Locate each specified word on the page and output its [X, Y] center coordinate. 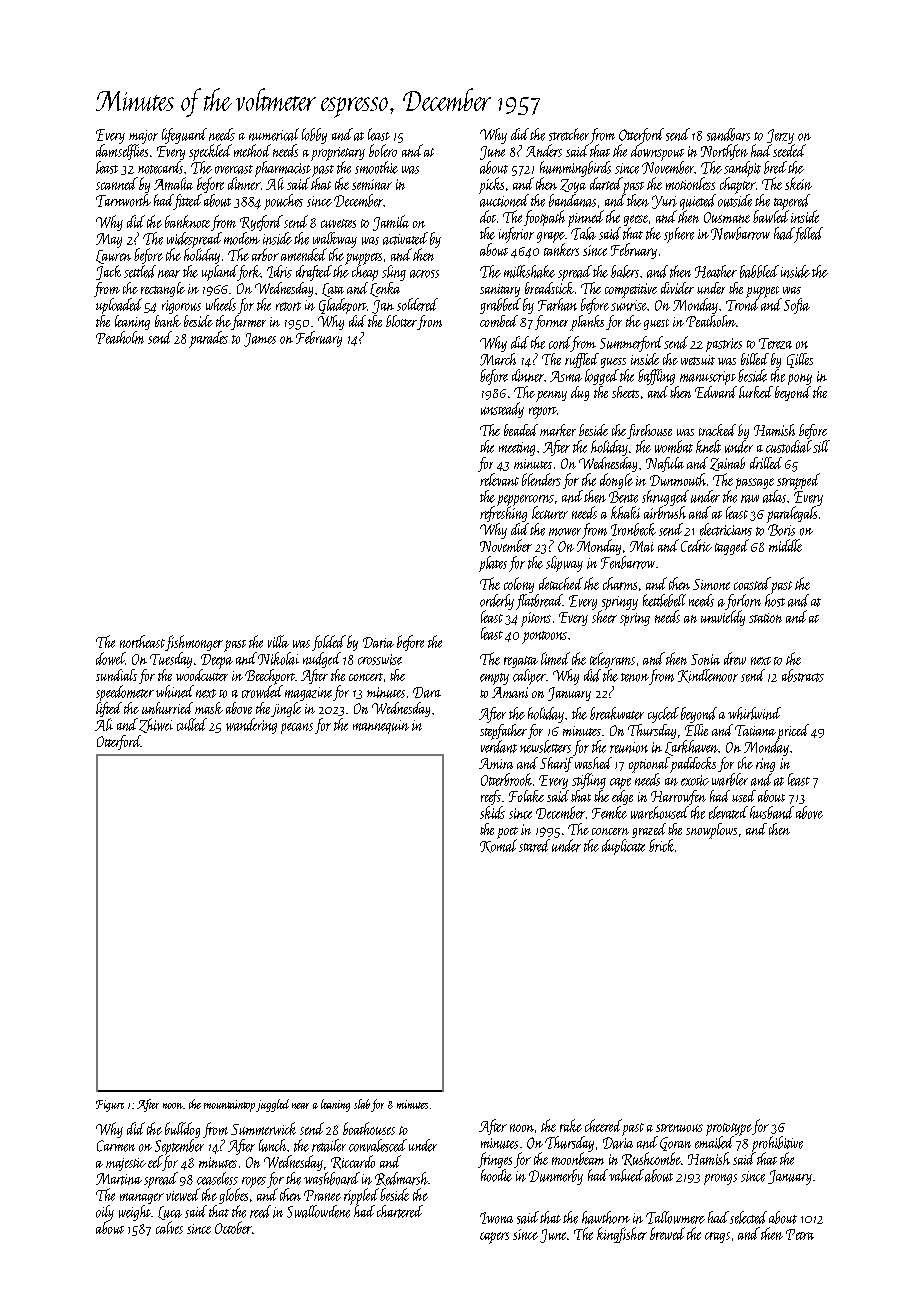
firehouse [649, 431]
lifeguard [184, 136]
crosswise [380, 659]
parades [208, 339]
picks [491, 185]
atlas [774, 496]
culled [192, 724]
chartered [400, 1211]
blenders [541, 479]
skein [798, 183]
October [233, 1227]
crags [717, 1237]
